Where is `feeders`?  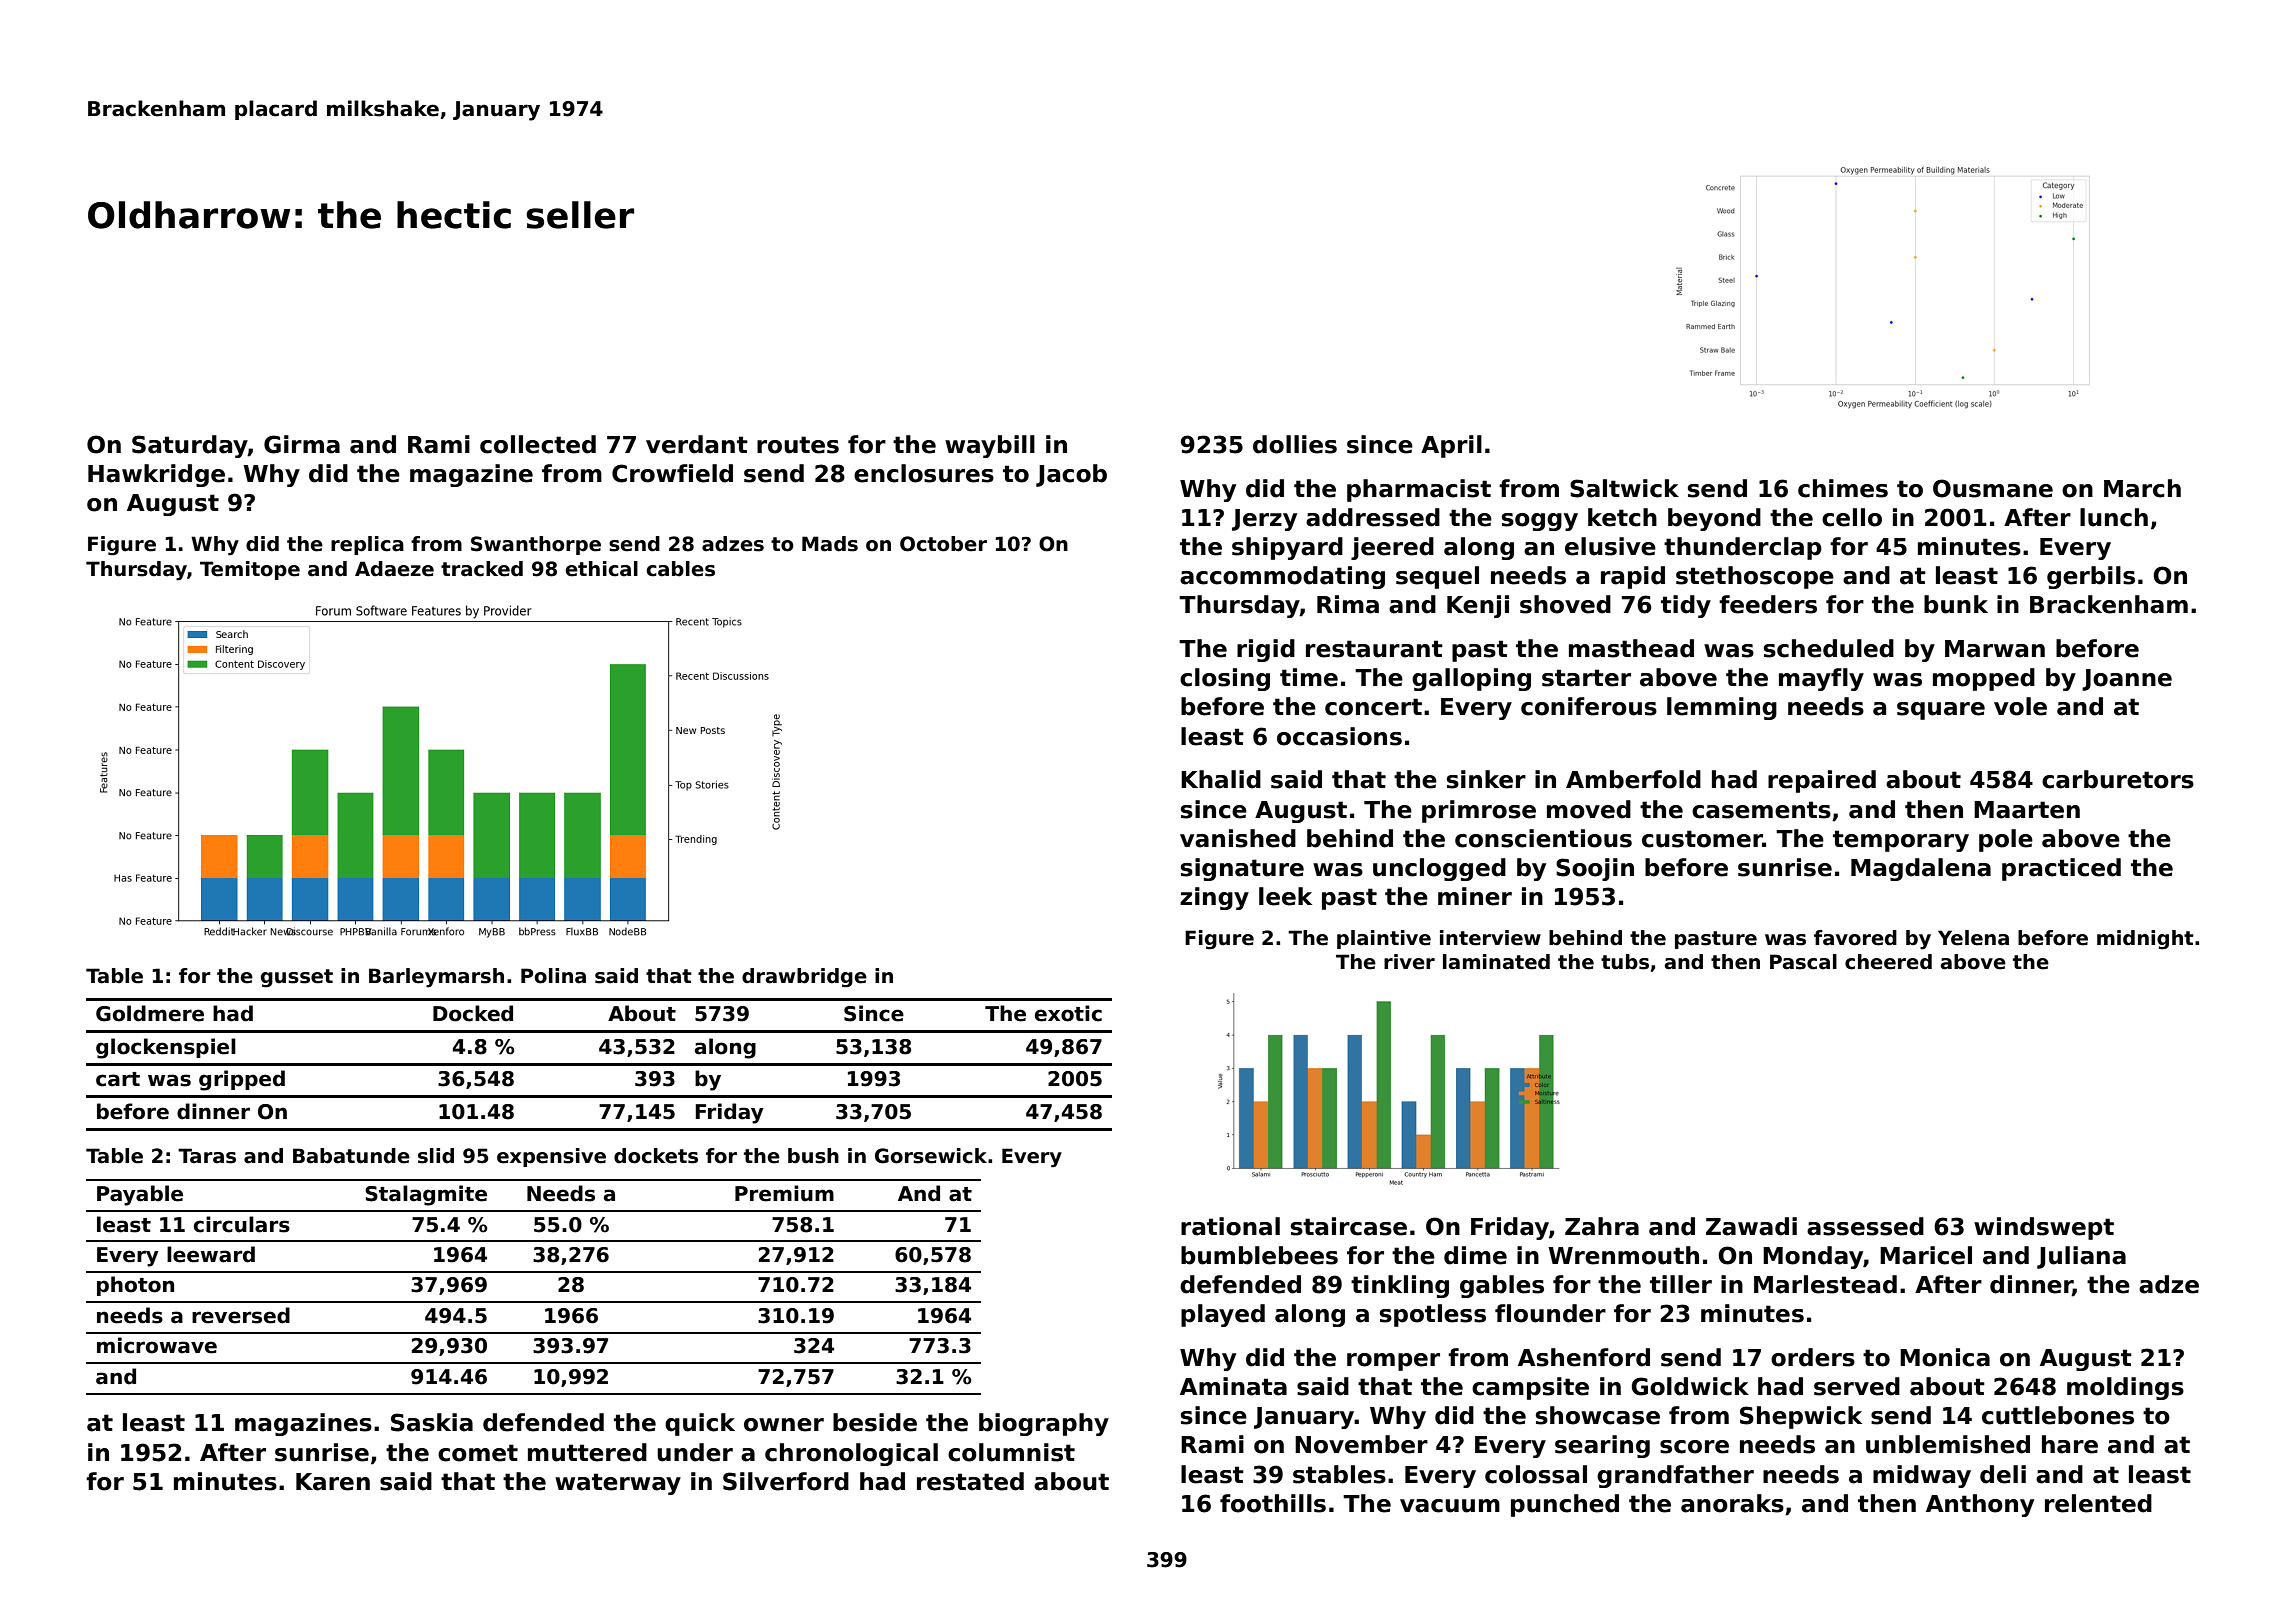
feeders is located at coordinates (1768, 604).
